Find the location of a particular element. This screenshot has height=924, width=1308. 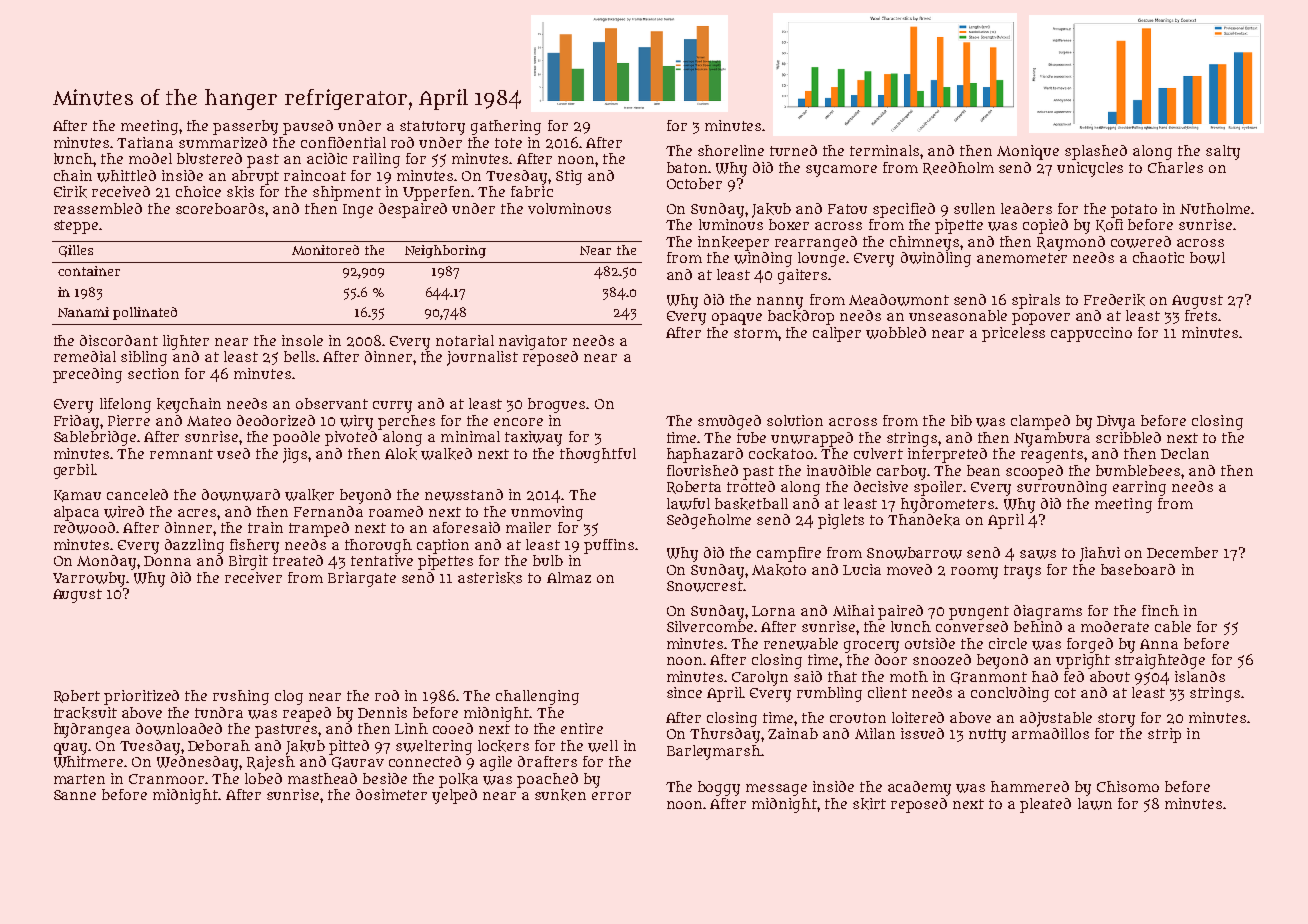

forged is located at coordinates (1090, 645).
